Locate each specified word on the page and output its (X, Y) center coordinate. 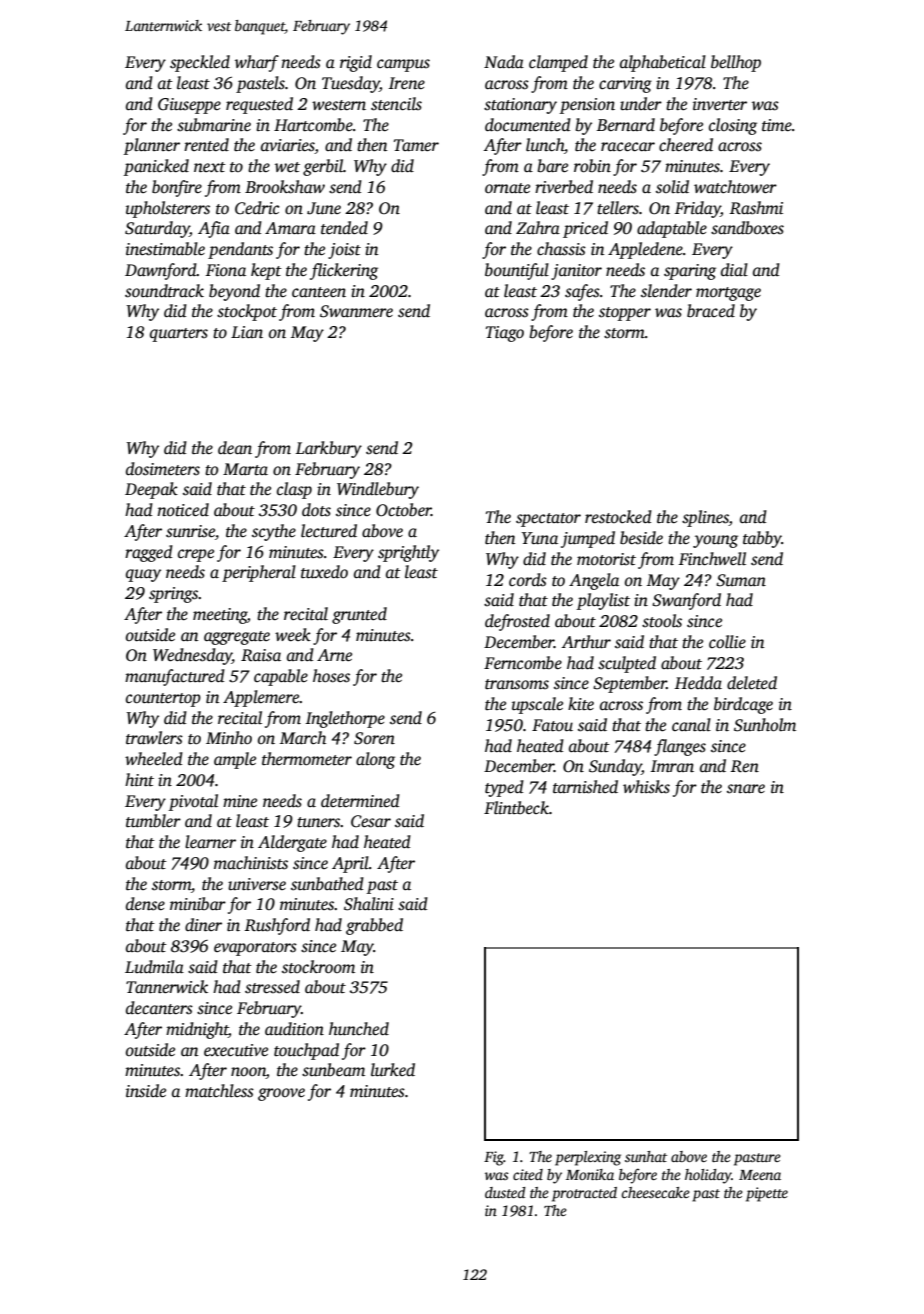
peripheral (259, 573)
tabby (762, 539)
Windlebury (378, 490)
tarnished (585, 787)
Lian (247, 332)
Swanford (686, 601)
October (403, 510)
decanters (159, 1008)
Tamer (416, 145)
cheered (686, 145)
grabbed (374, 926)
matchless (219, 1091)
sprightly (408, 553)
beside (641, 538)
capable (281, 677)
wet (287, 167)
